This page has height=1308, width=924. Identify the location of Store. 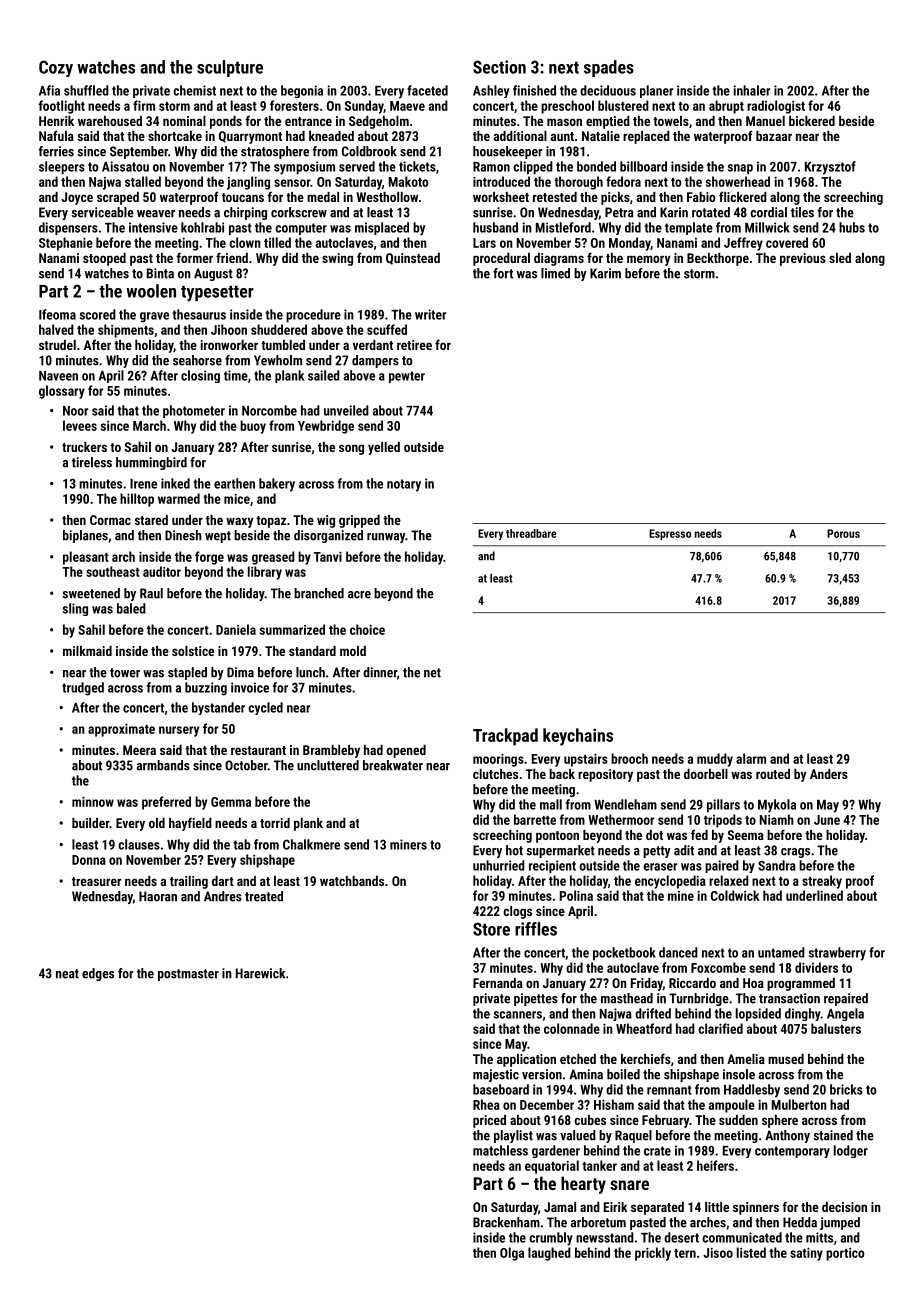
(491, 929).
